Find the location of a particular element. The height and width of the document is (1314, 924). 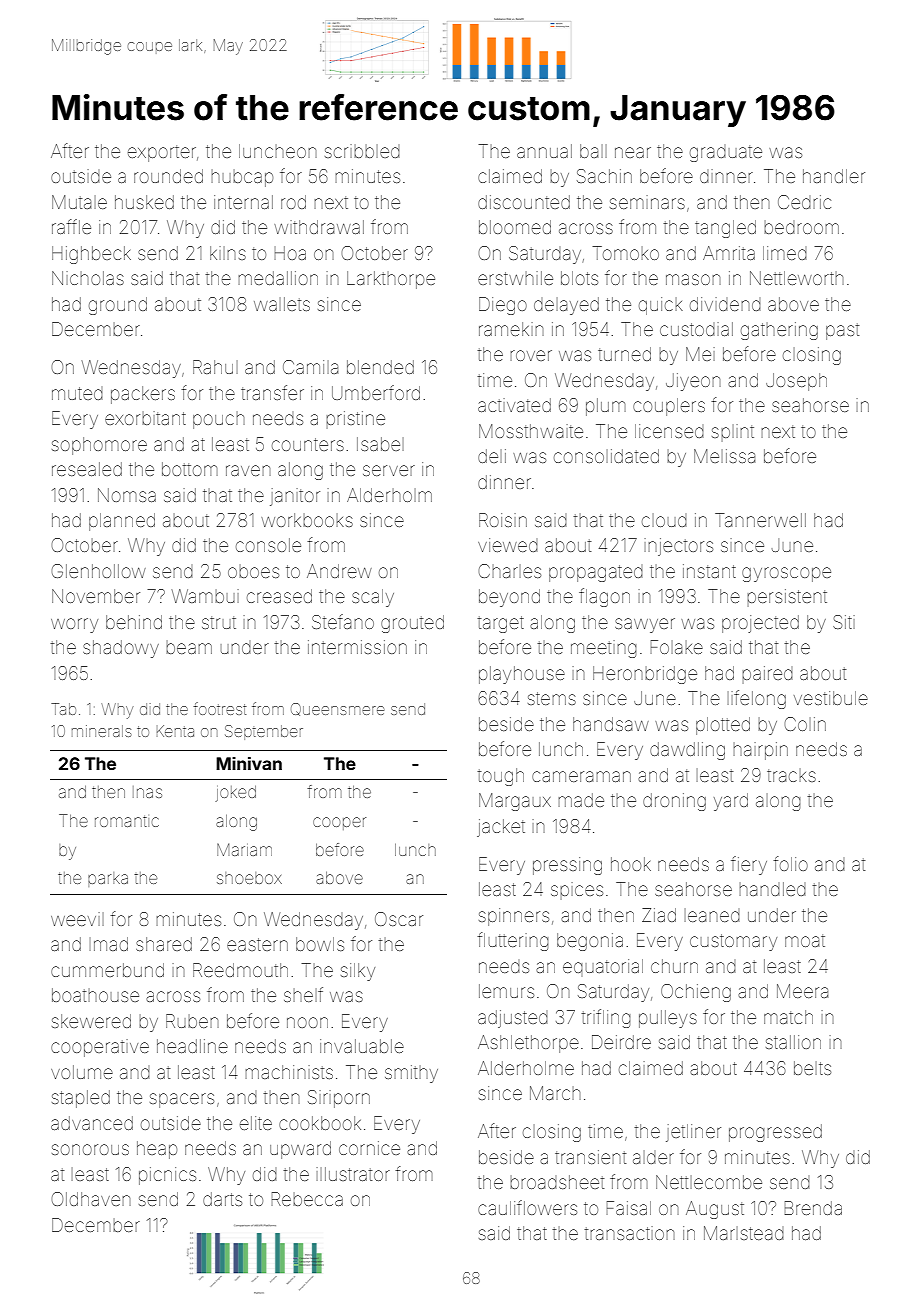

hook is located at coordinates (631, 864).
